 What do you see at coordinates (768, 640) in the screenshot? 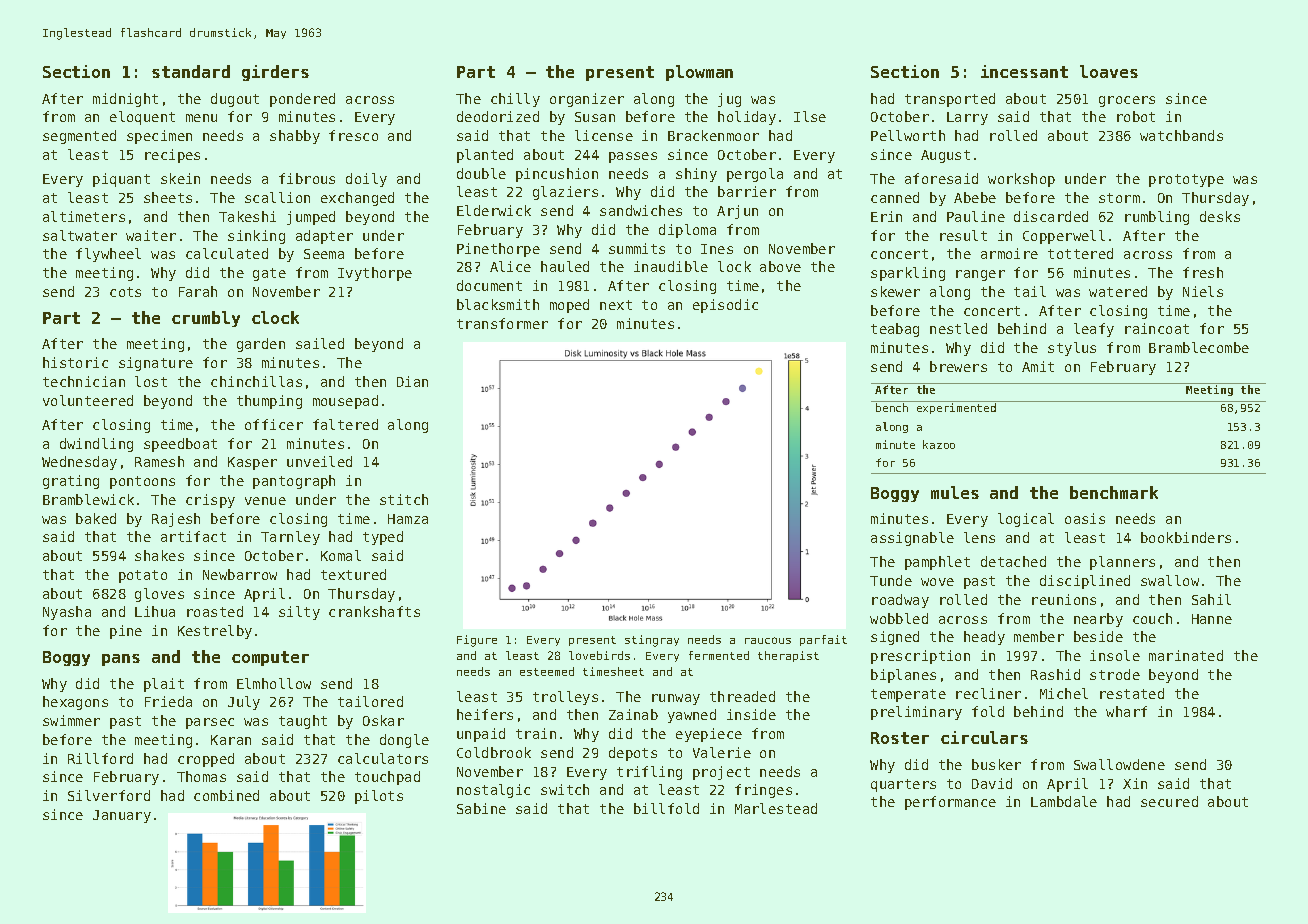
I see `raucous` at bounding box center [768, 640].
